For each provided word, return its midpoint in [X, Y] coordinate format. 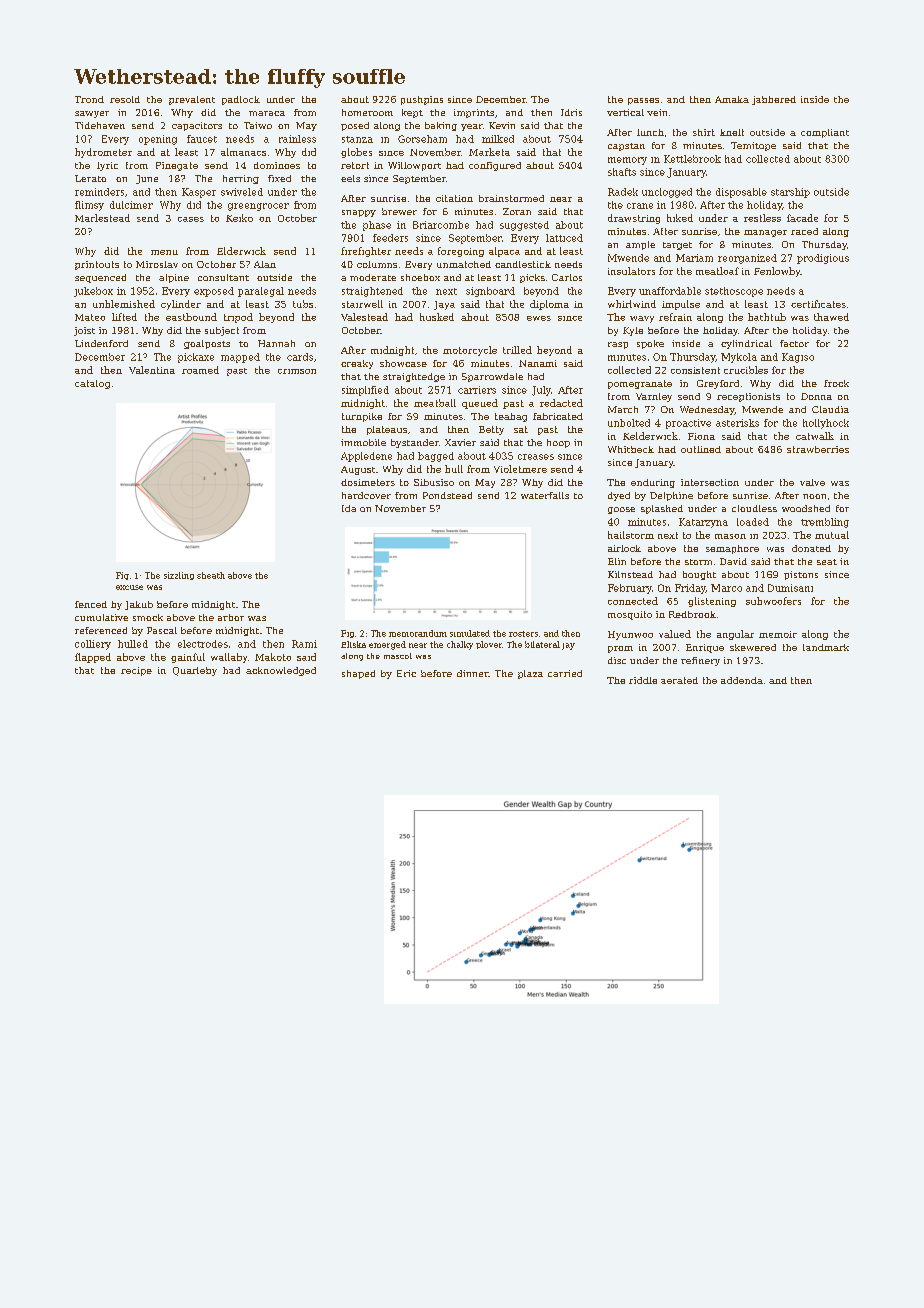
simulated [470, 633]
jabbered [774, 100]
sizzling [179, 576]
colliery [93, 645]
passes [643, 101]
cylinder [181, 305]
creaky [357, 364]
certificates [818, 304]
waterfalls [545, 495]
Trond [89, 99]
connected [633, 601]
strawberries [818, 449]
